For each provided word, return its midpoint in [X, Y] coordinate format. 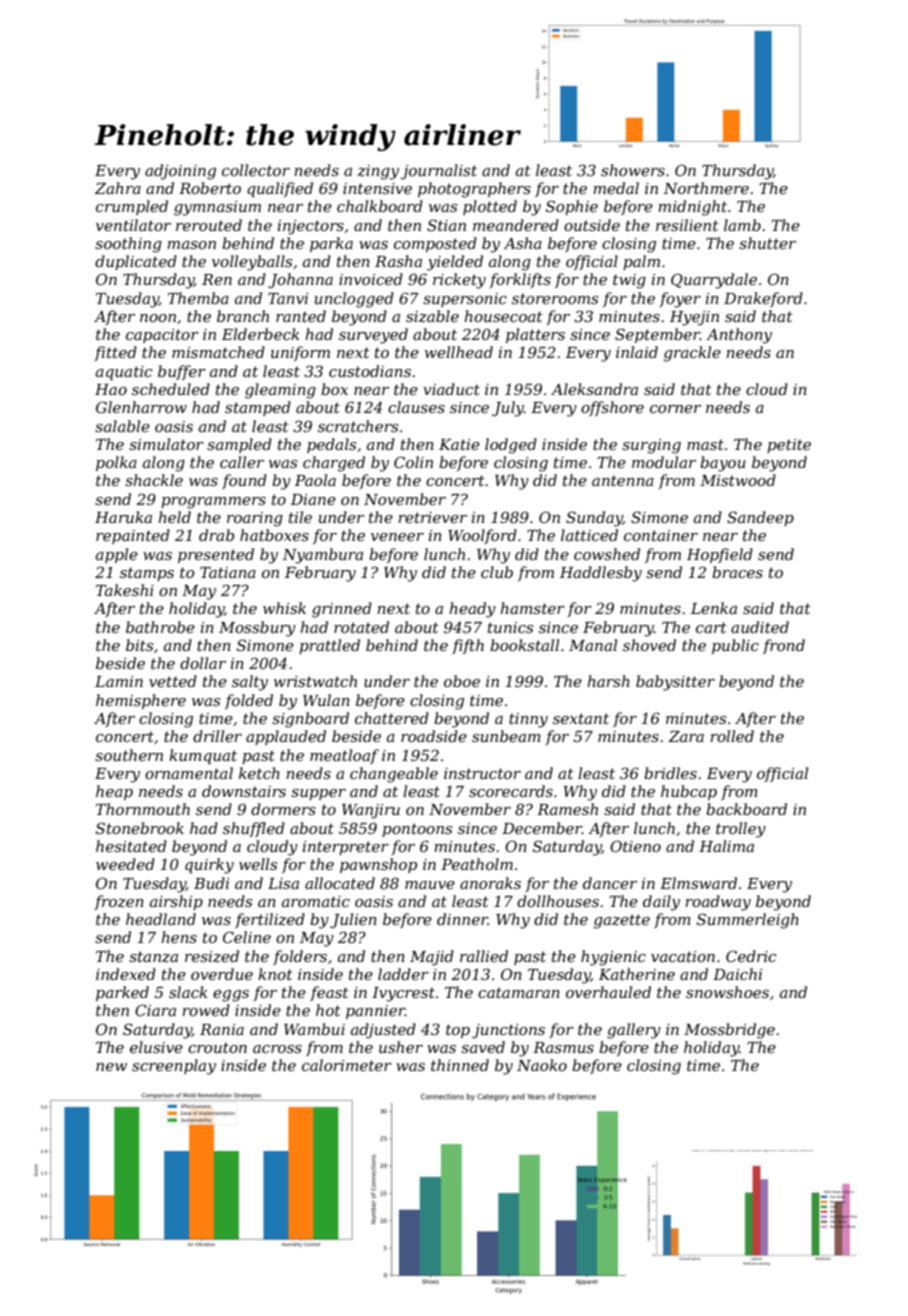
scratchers [358, 426]
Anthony [739, 336]
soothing [128, 245]
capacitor [162, 336]
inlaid [637, 352]
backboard [746, 809]
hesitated [131, 846]
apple [117, 555]
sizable [432, 316]
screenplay [174, 1067]
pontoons [417, 830]
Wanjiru [371, 811]
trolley [741, 830]
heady [472, 610]
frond [784, 646]
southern [129, 755]
